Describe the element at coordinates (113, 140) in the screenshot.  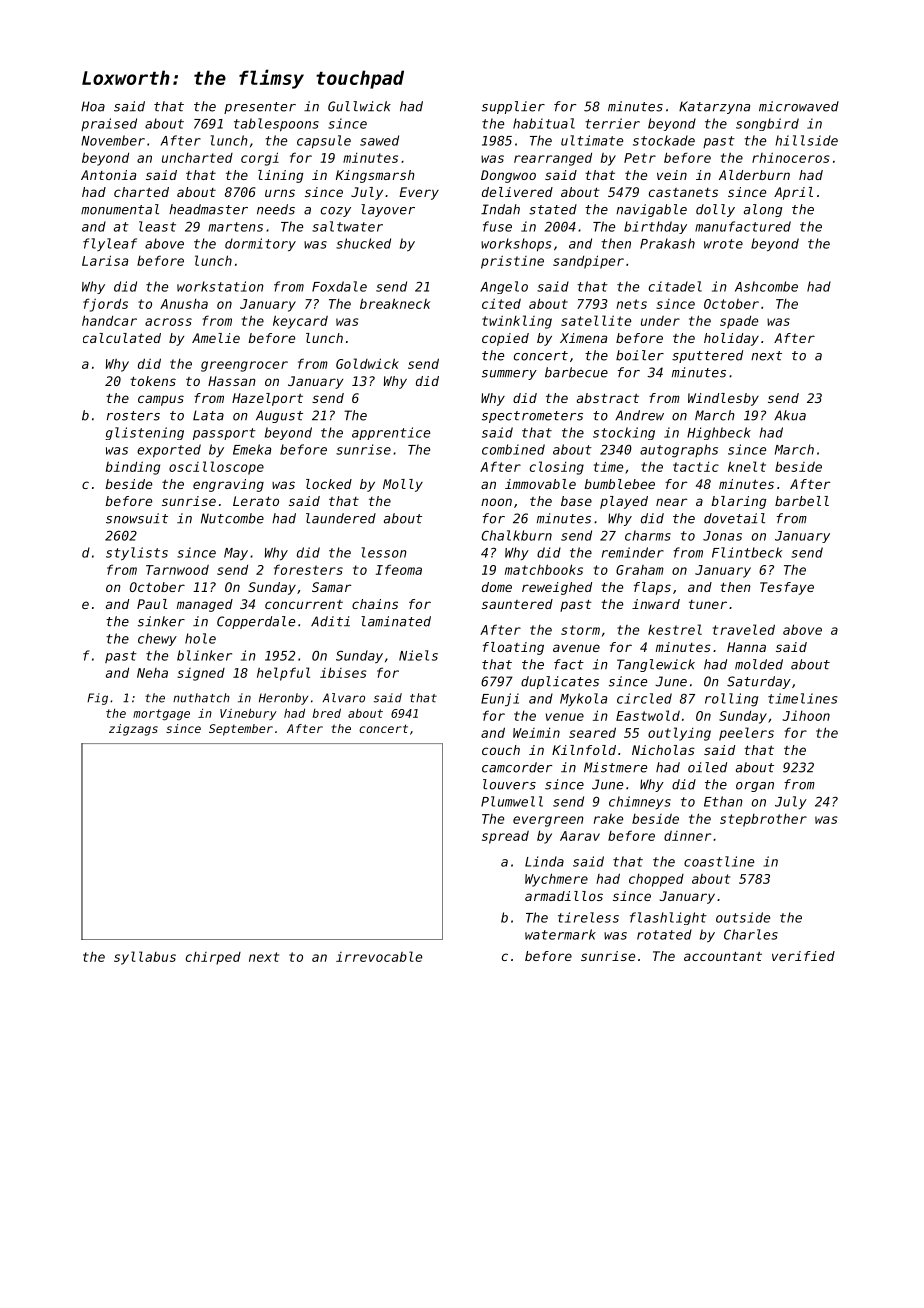
I see `November` at that location.
